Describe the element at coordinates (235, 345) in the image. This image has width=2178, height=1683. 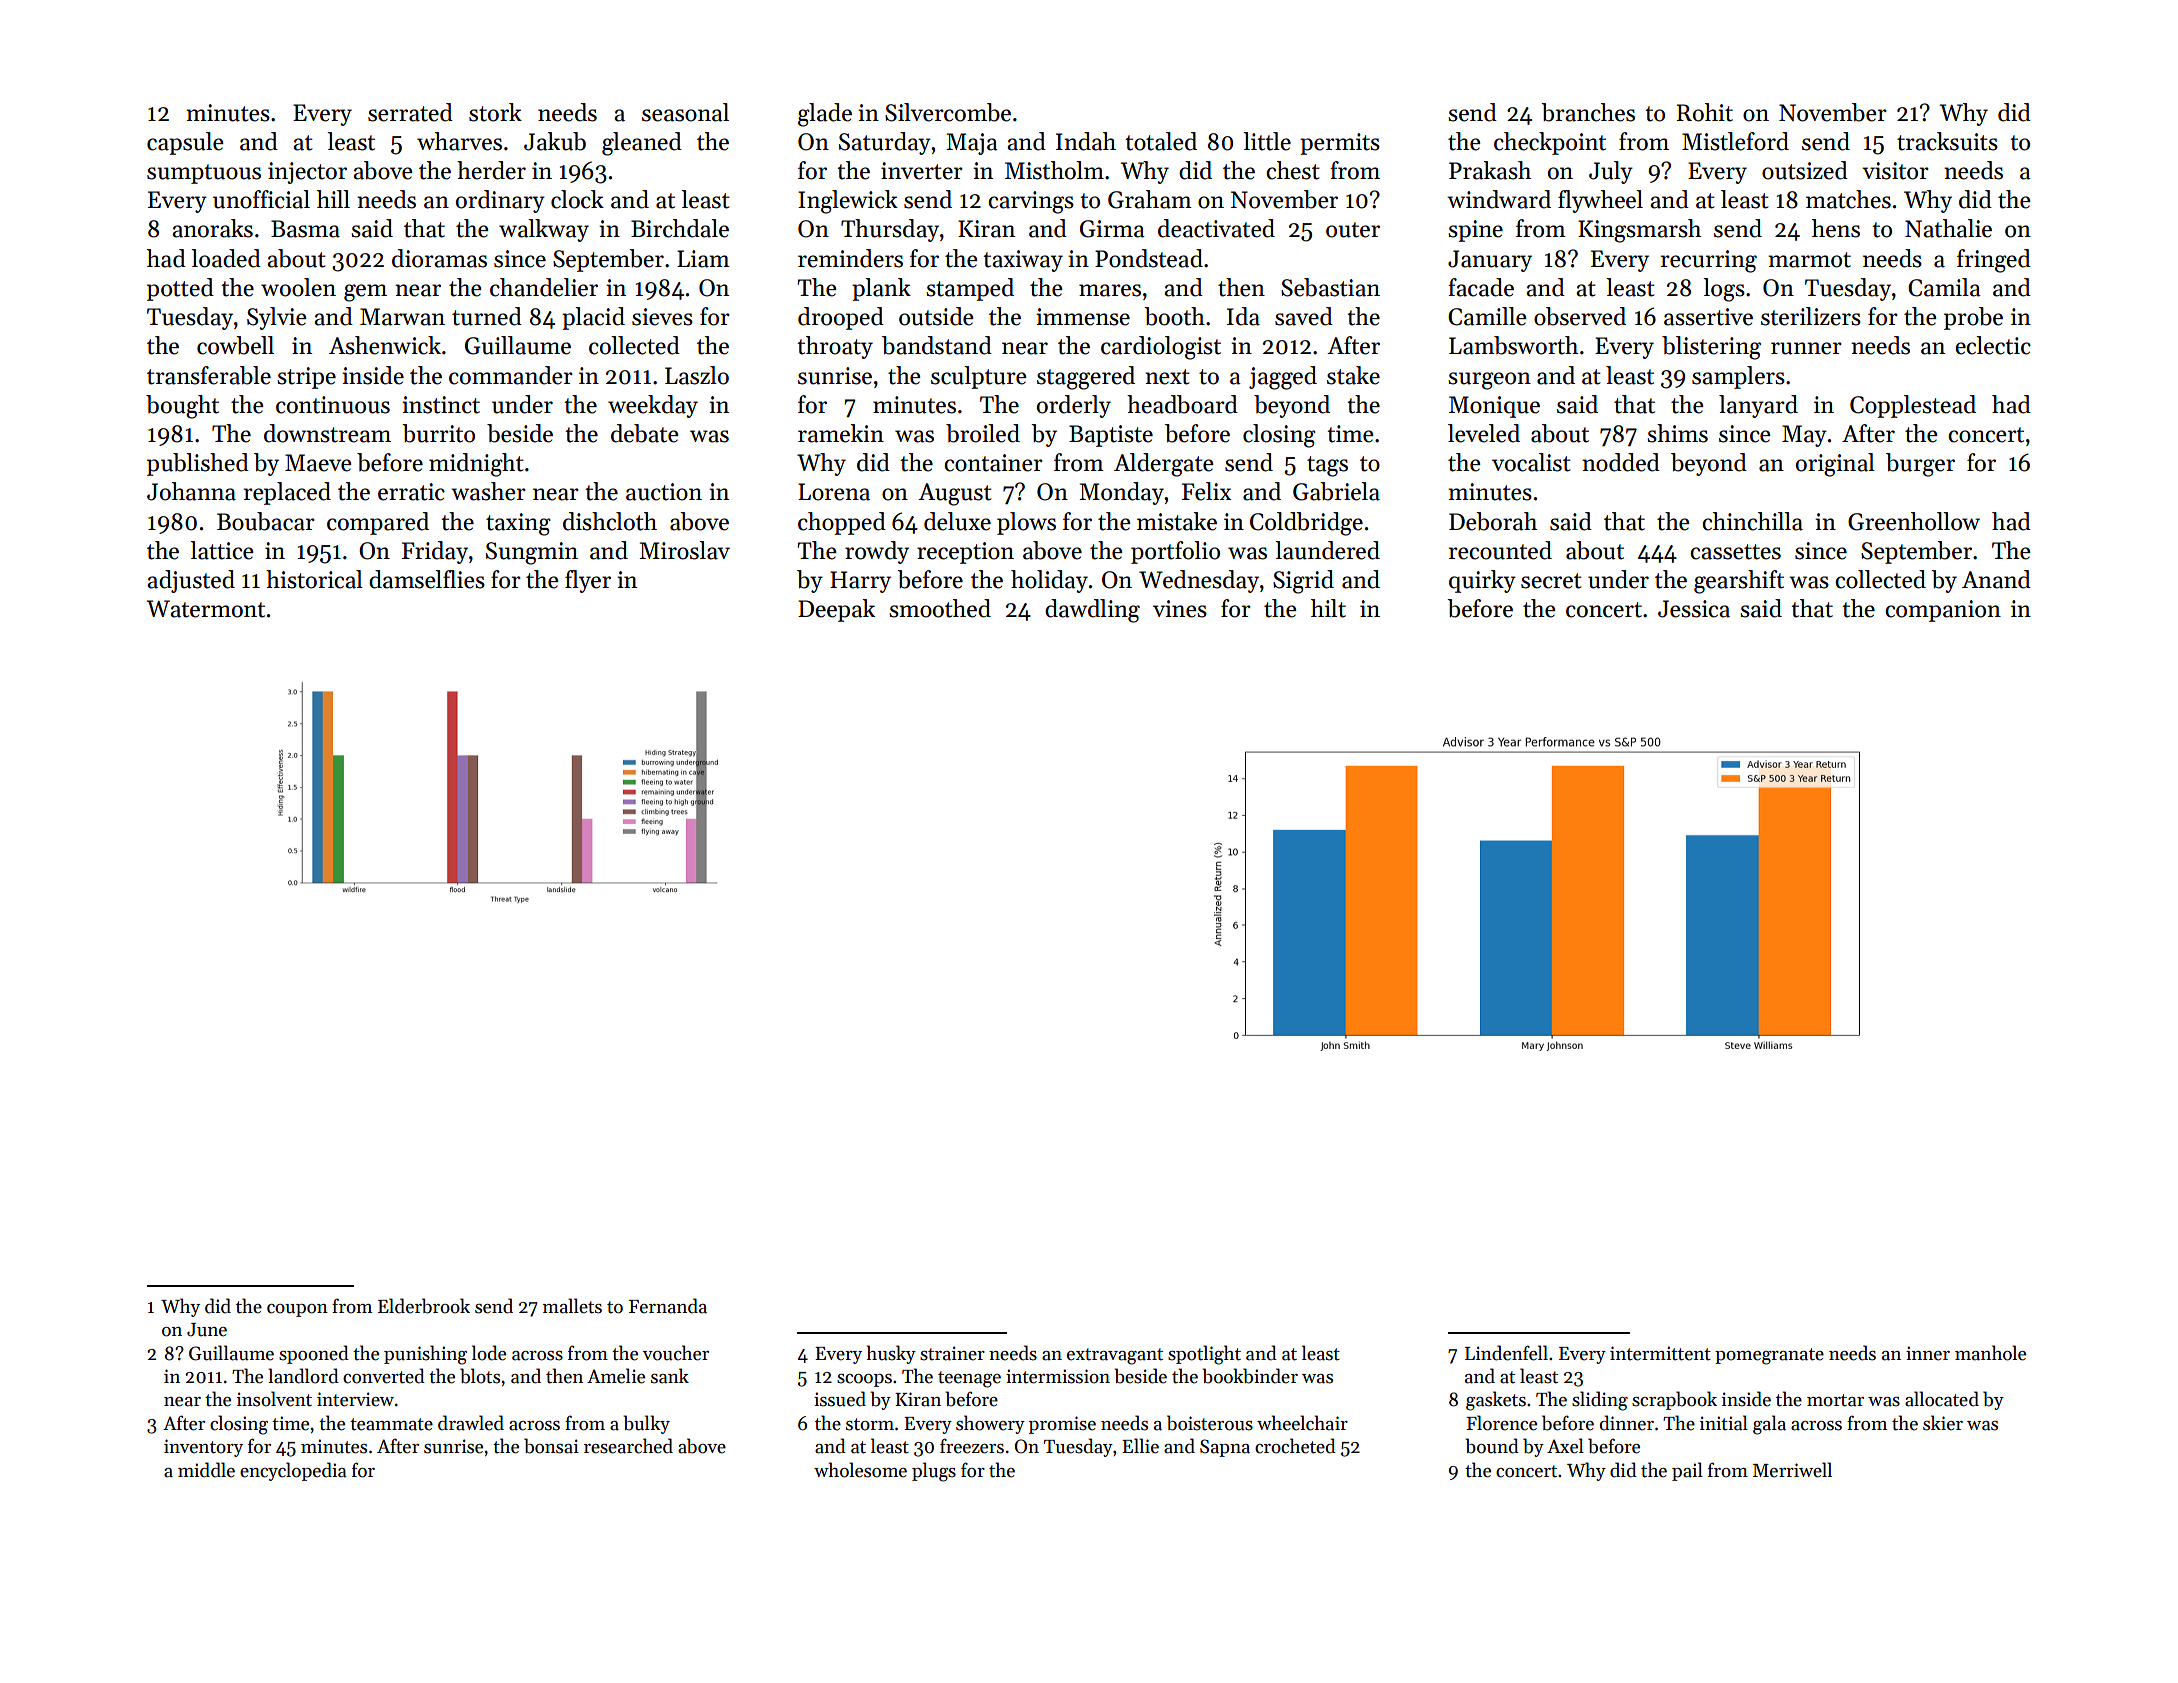
I see `cowbell` at that location.
